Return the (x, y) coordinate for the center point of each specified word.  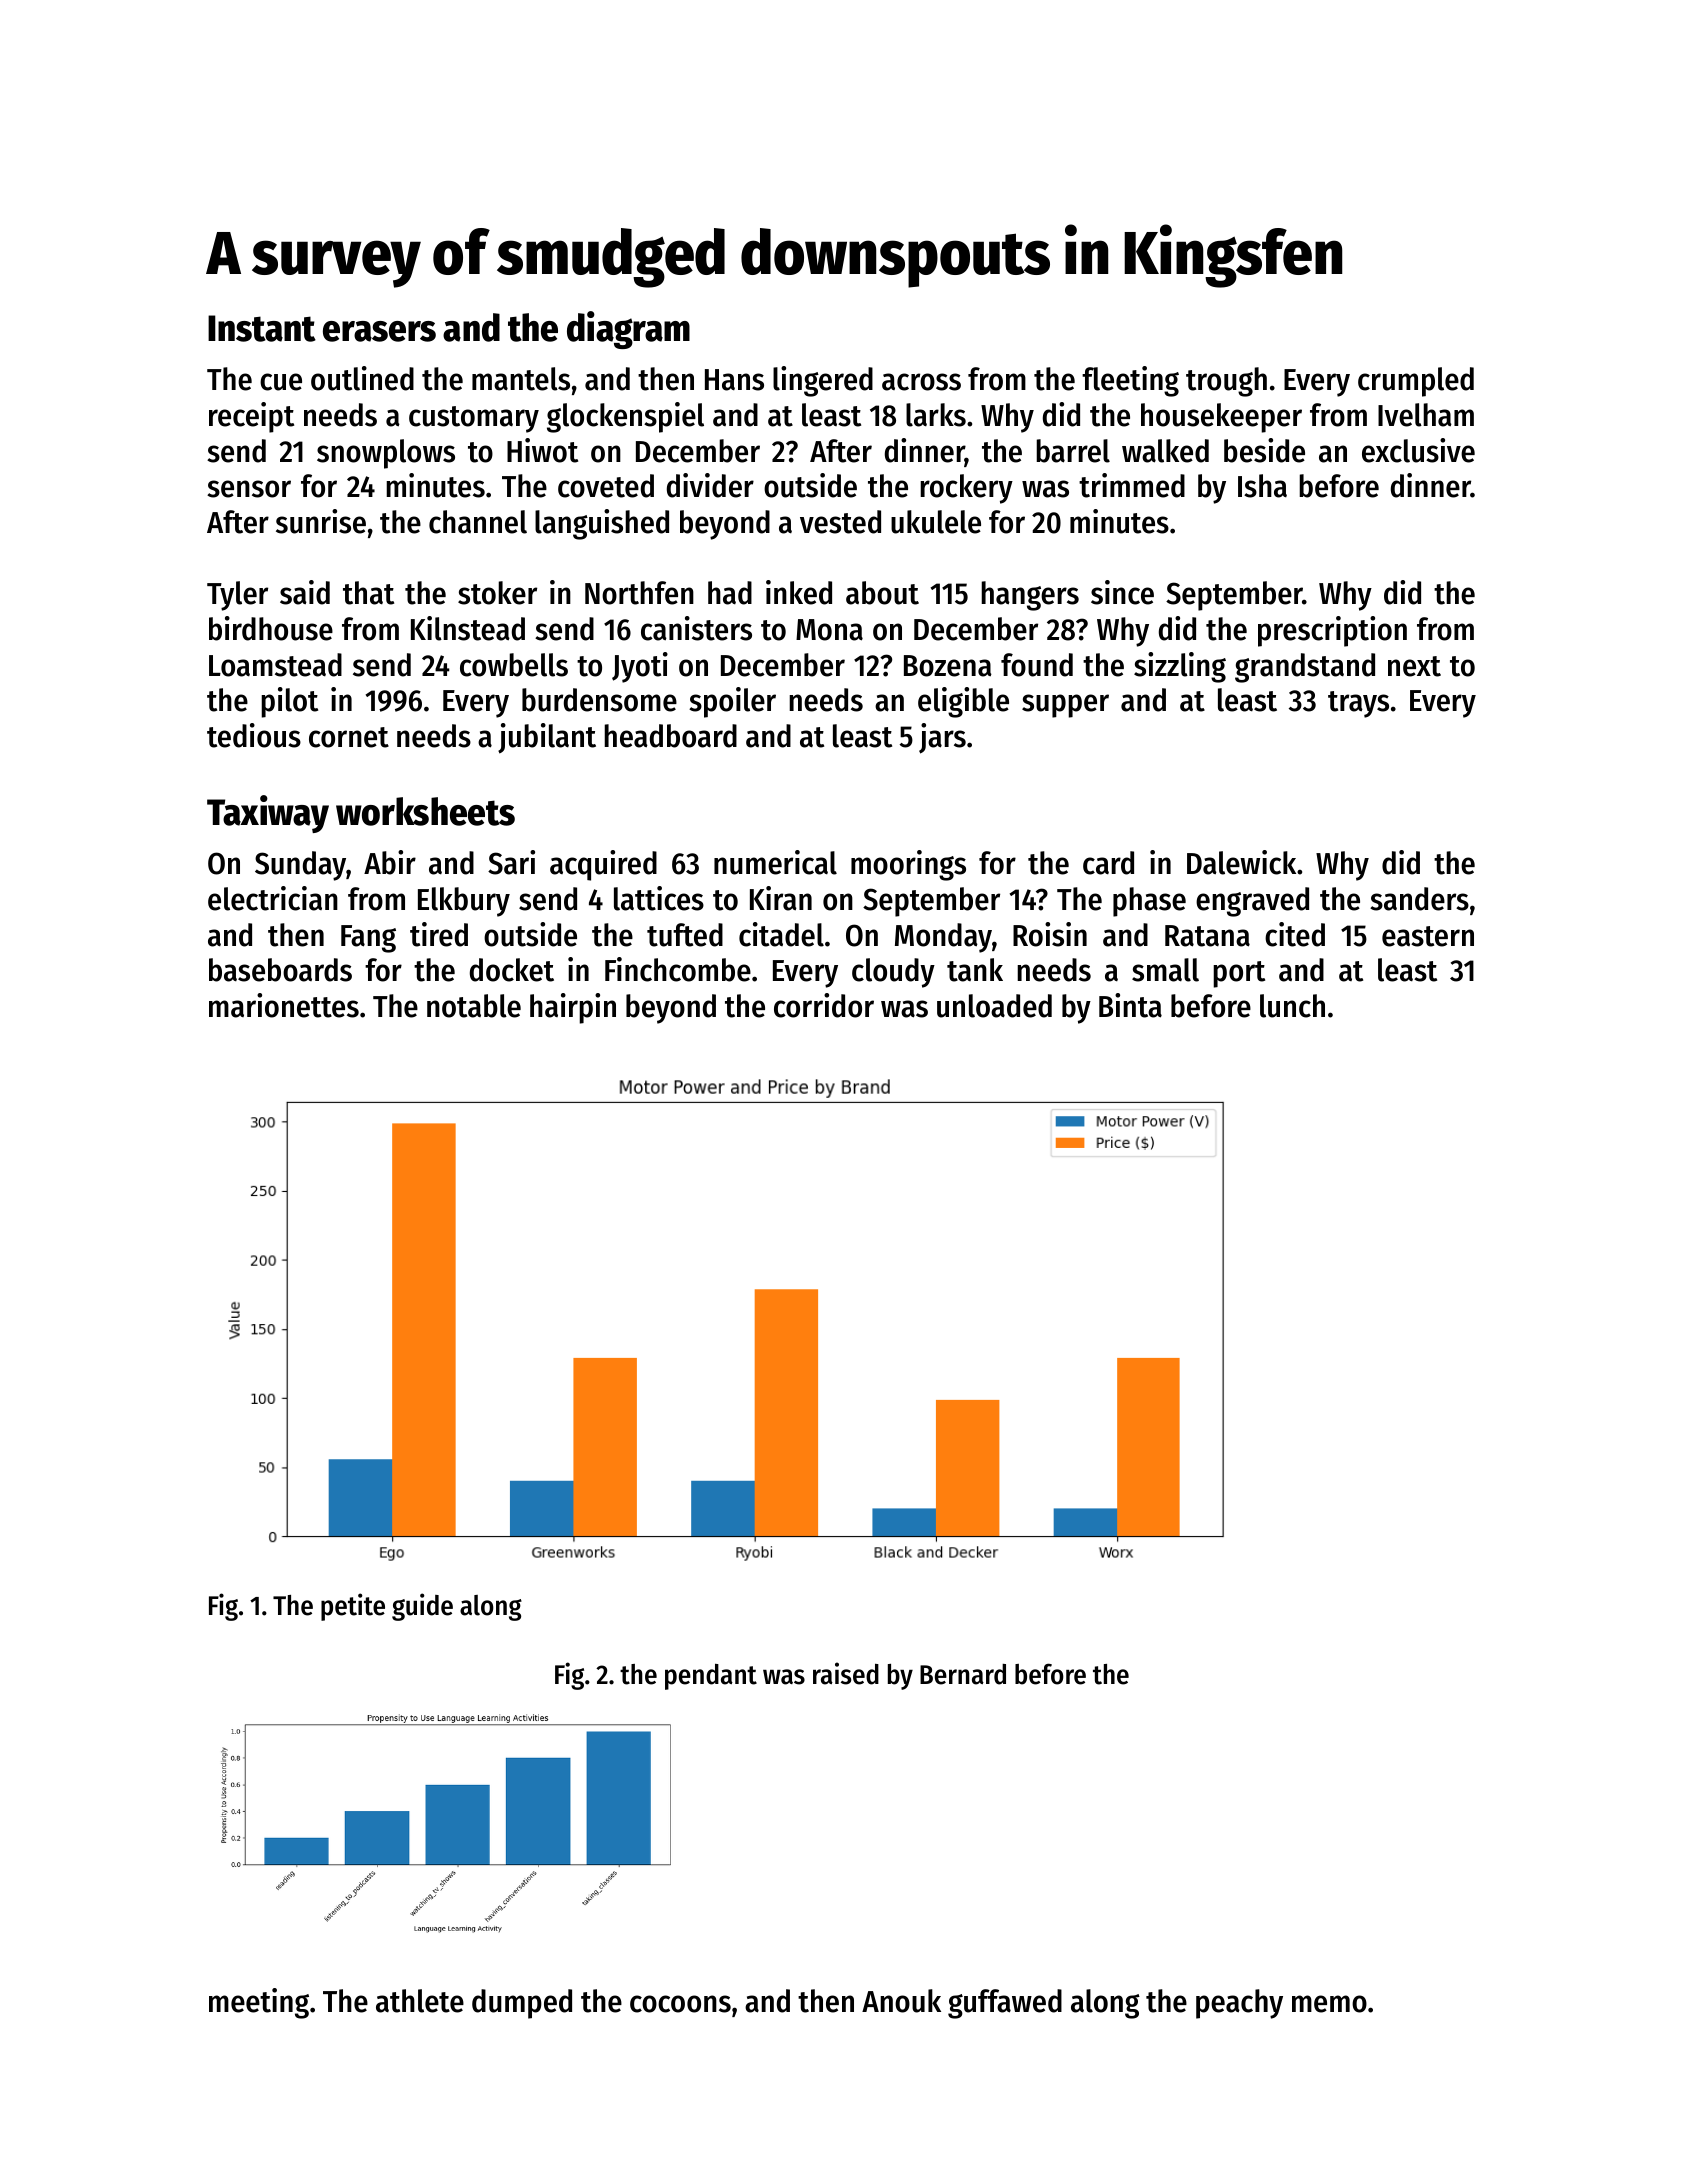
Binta (1130, 1005)
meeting (259, 2003)
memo (1329, 2004)
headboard (670, 736)
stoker (497, 593)
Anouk (901, 2001)
